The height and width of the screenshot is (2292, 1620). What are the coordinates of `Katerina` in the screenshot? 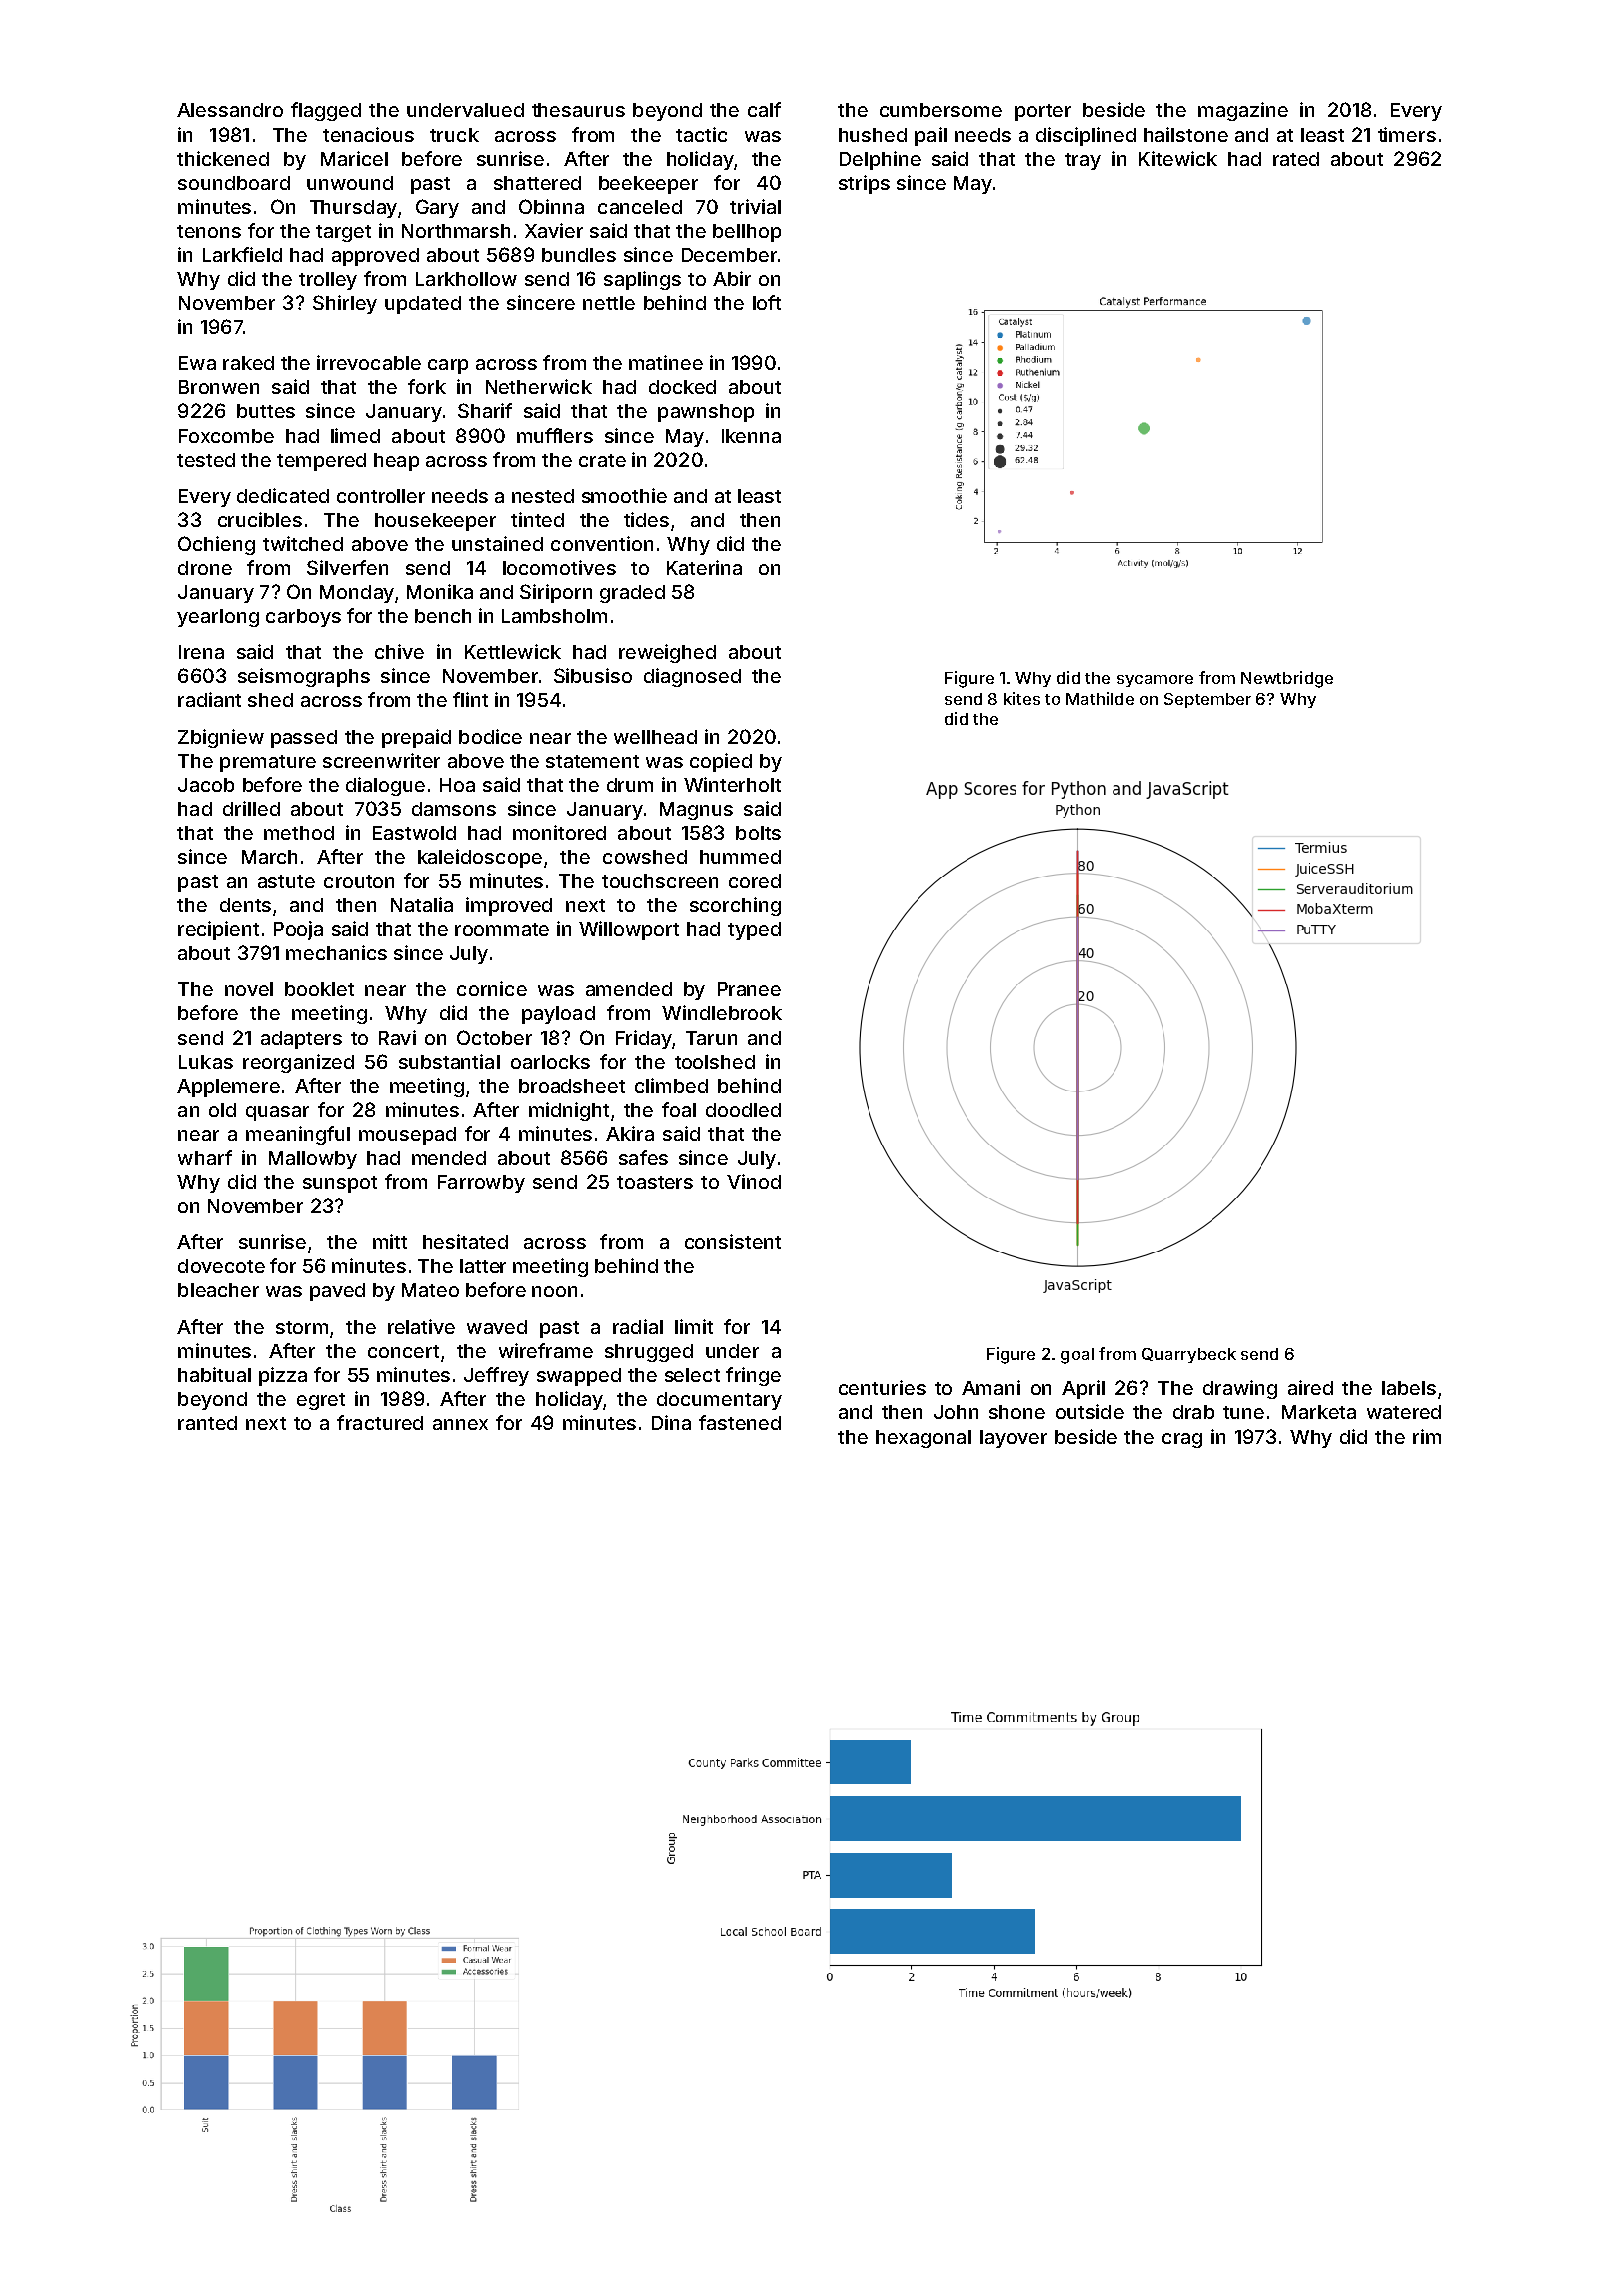 It's located at (704, 567).
